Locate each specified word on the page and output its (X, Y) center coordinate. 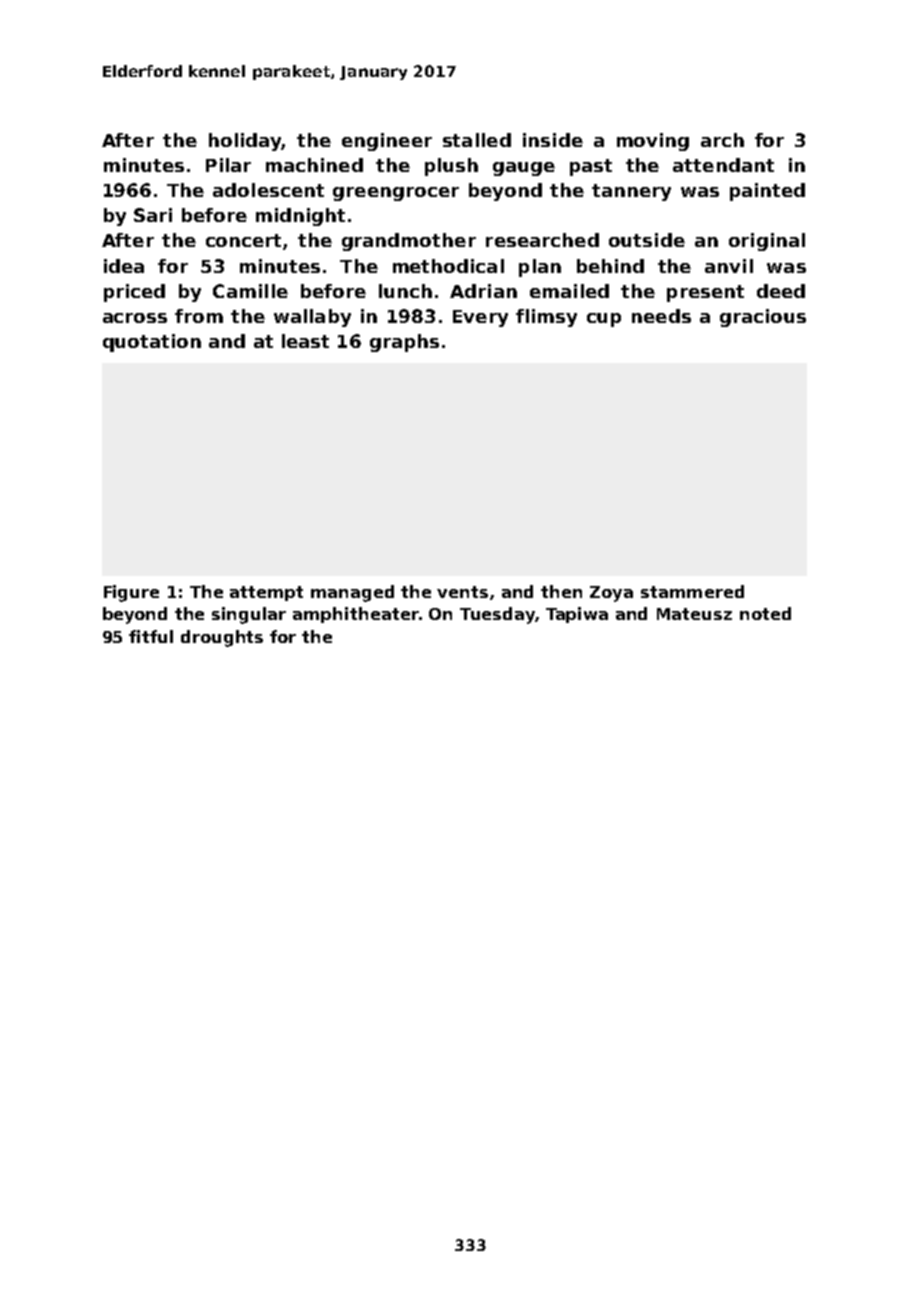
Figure (131, 593)
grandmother (409, 242)
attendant (723, 165)
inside (553, 140)
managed (352, 593)
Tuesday (497, 615)
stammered (692, 591)
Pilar (228, 165)
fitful (151, 636)
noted (765, 613)
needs (661, 316)
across (135, 318)
